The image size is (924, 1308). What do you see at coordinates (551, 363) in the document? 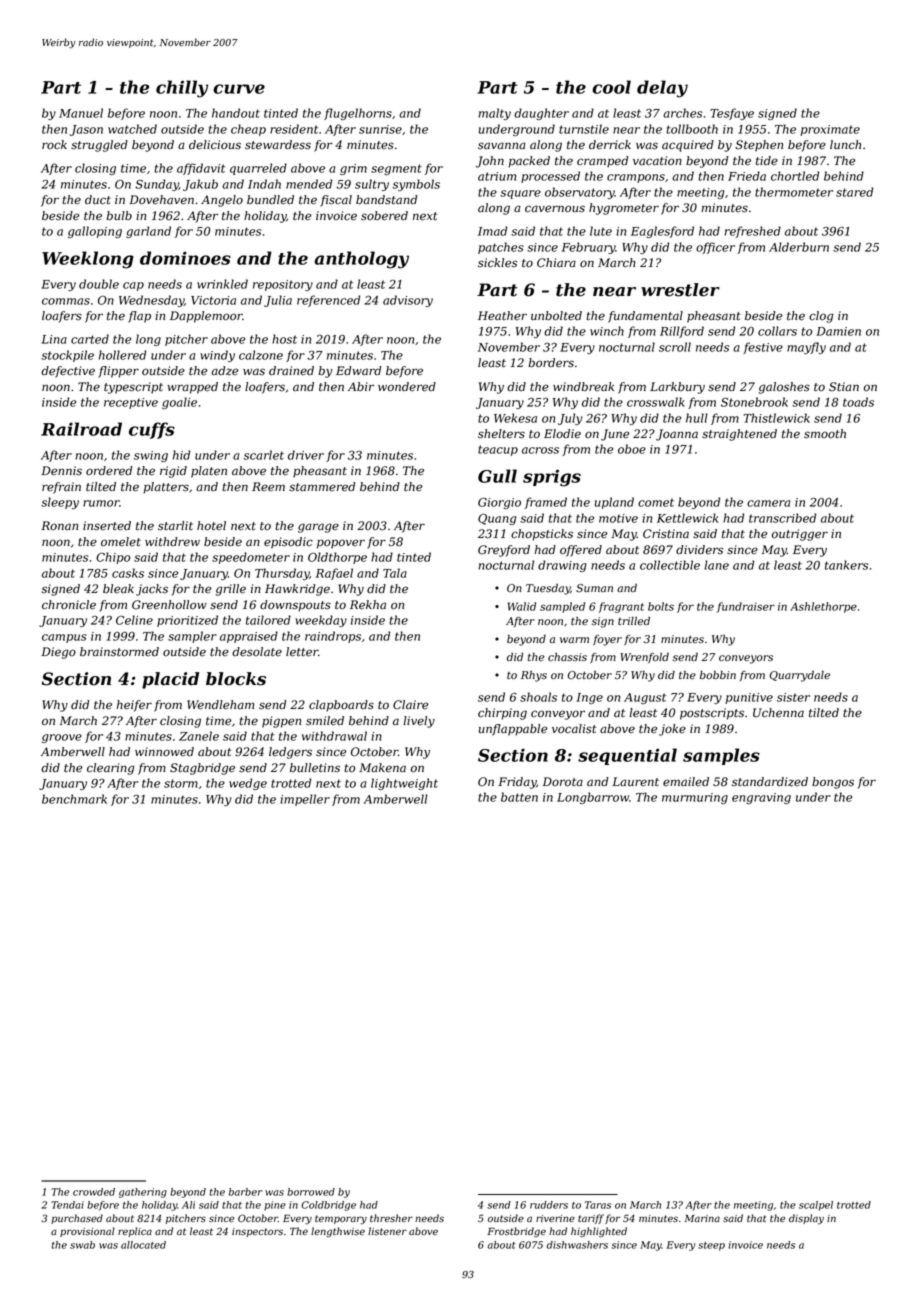
I see `borders` at bounding box center [551, 363].
